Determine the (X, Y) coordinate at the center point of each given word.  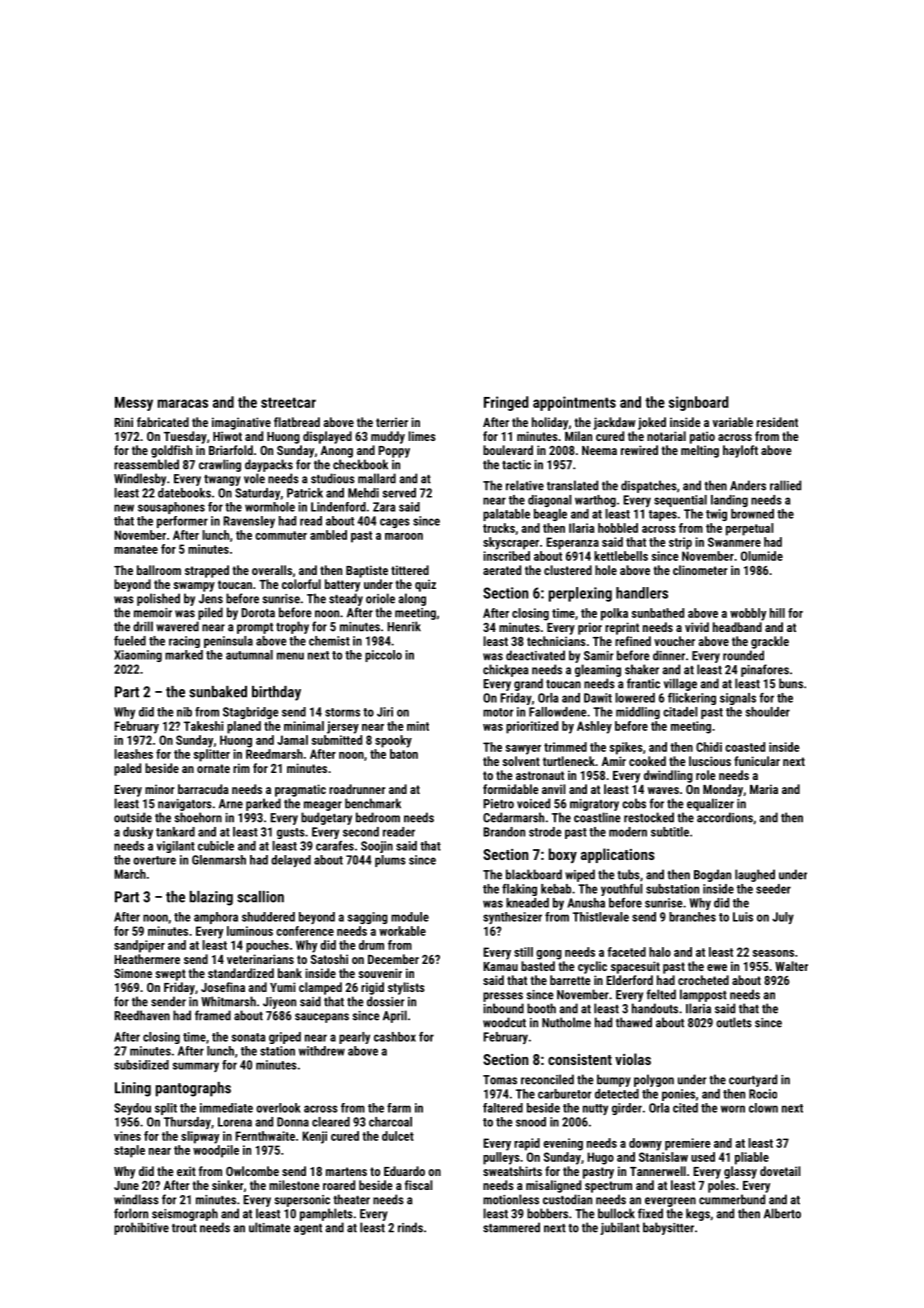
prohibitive (141, 1228)
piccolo (383, 656)
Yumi (283, 987)
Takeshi (203, 726)
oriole (380, 598)
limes (422, 436)
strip (680, 543)
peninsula (228, 642)
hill (777, 613)
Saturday (257, 494)
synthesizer (512, 918)
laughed (755, 875)
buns (791, 683)
